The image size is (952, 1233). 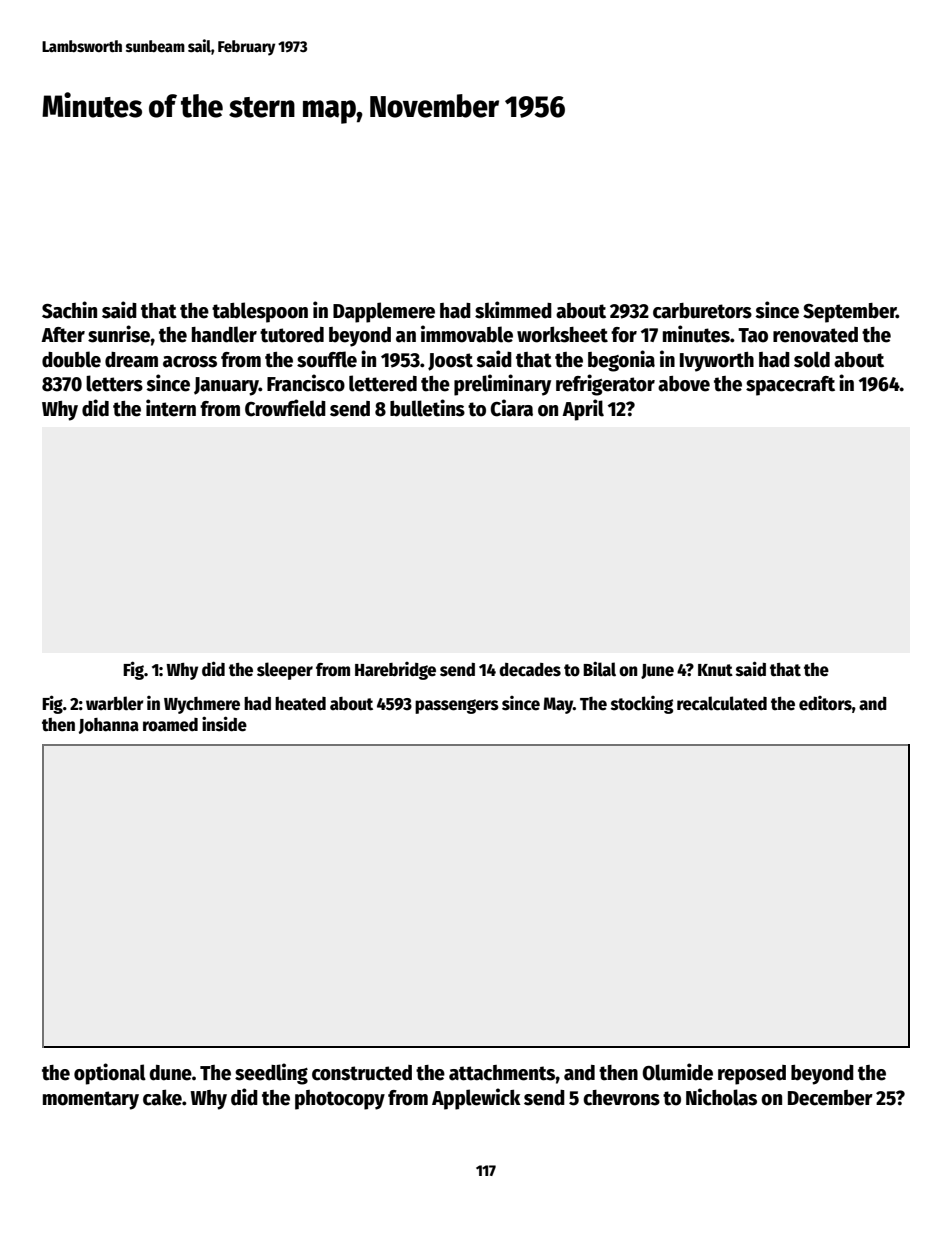 I want to click on September, so click(x=849, y=313).
